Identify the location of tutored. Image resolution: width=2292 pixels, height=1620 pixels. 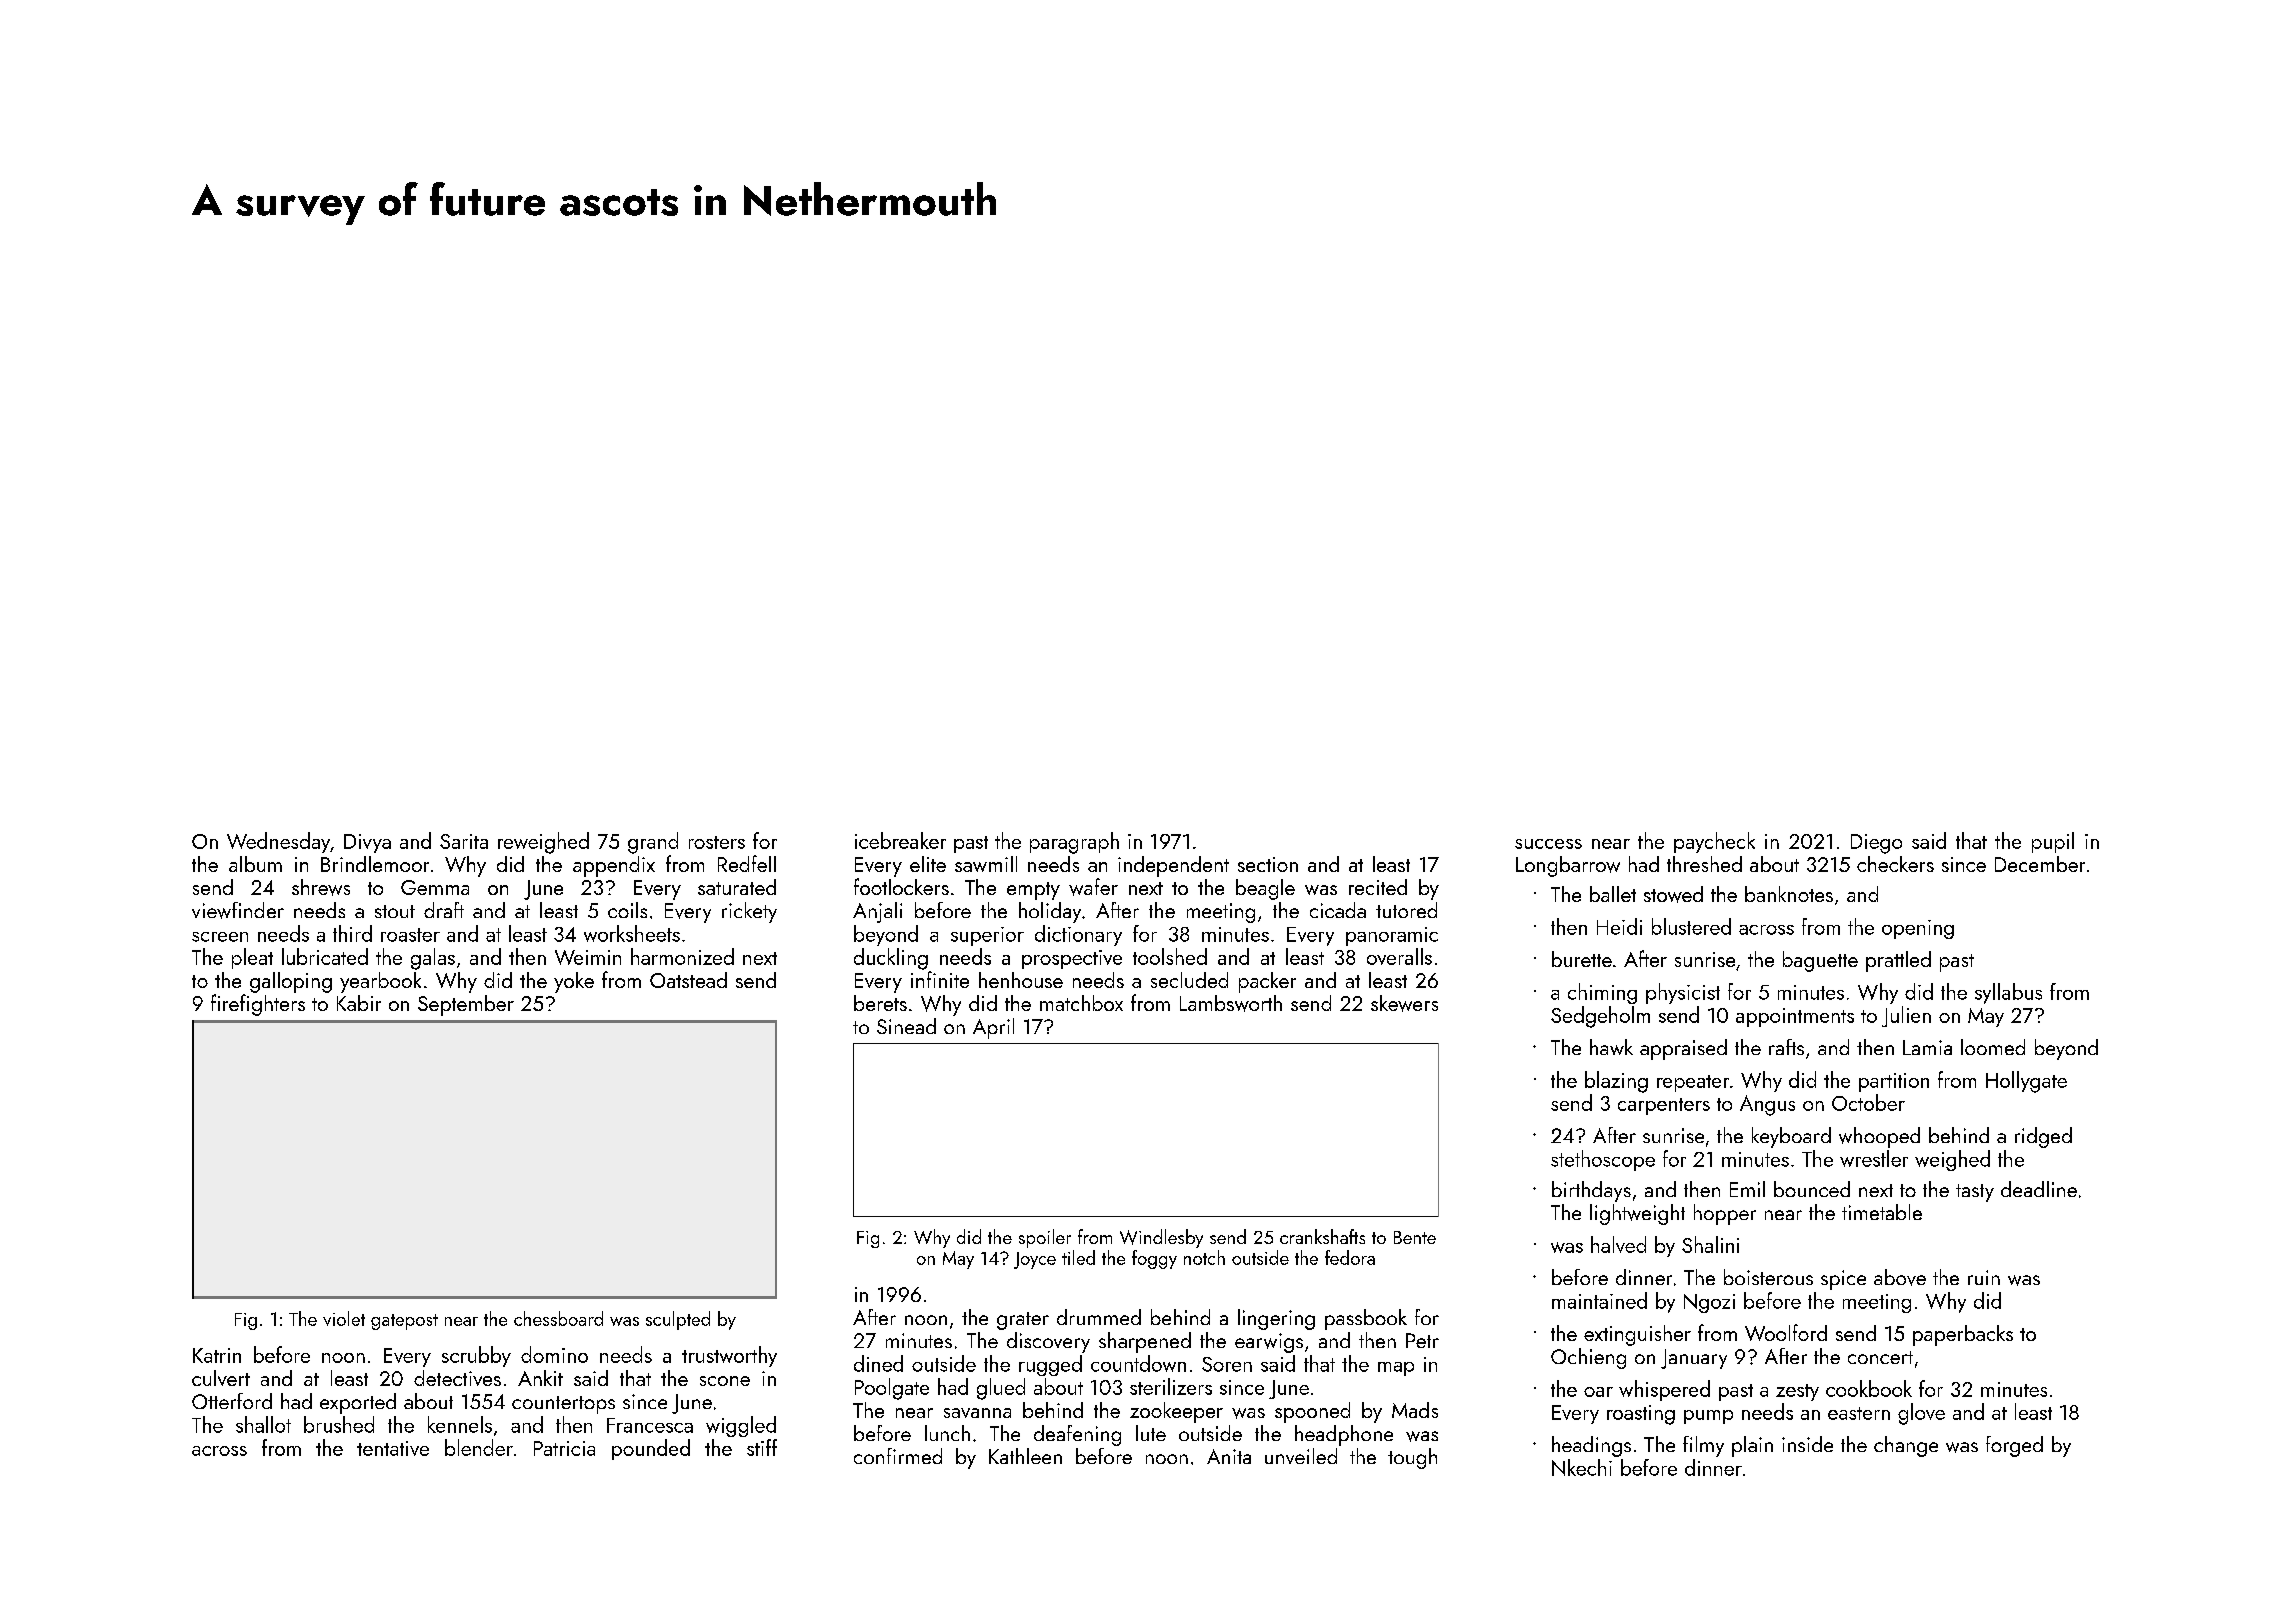
(1406, 910).
